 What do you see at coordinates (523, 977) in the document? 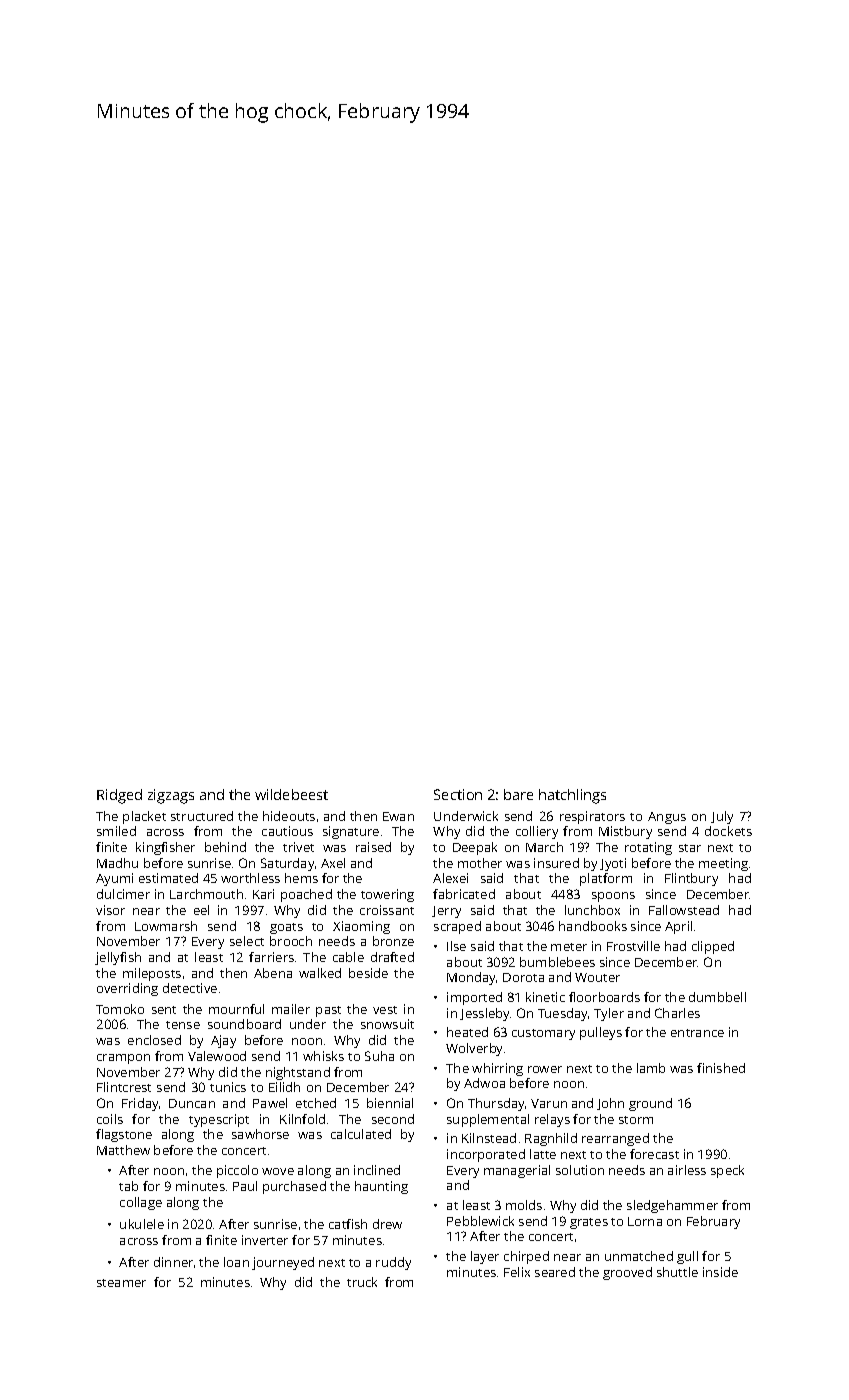
I see `Dorota` at bounding box center [523, 977].
